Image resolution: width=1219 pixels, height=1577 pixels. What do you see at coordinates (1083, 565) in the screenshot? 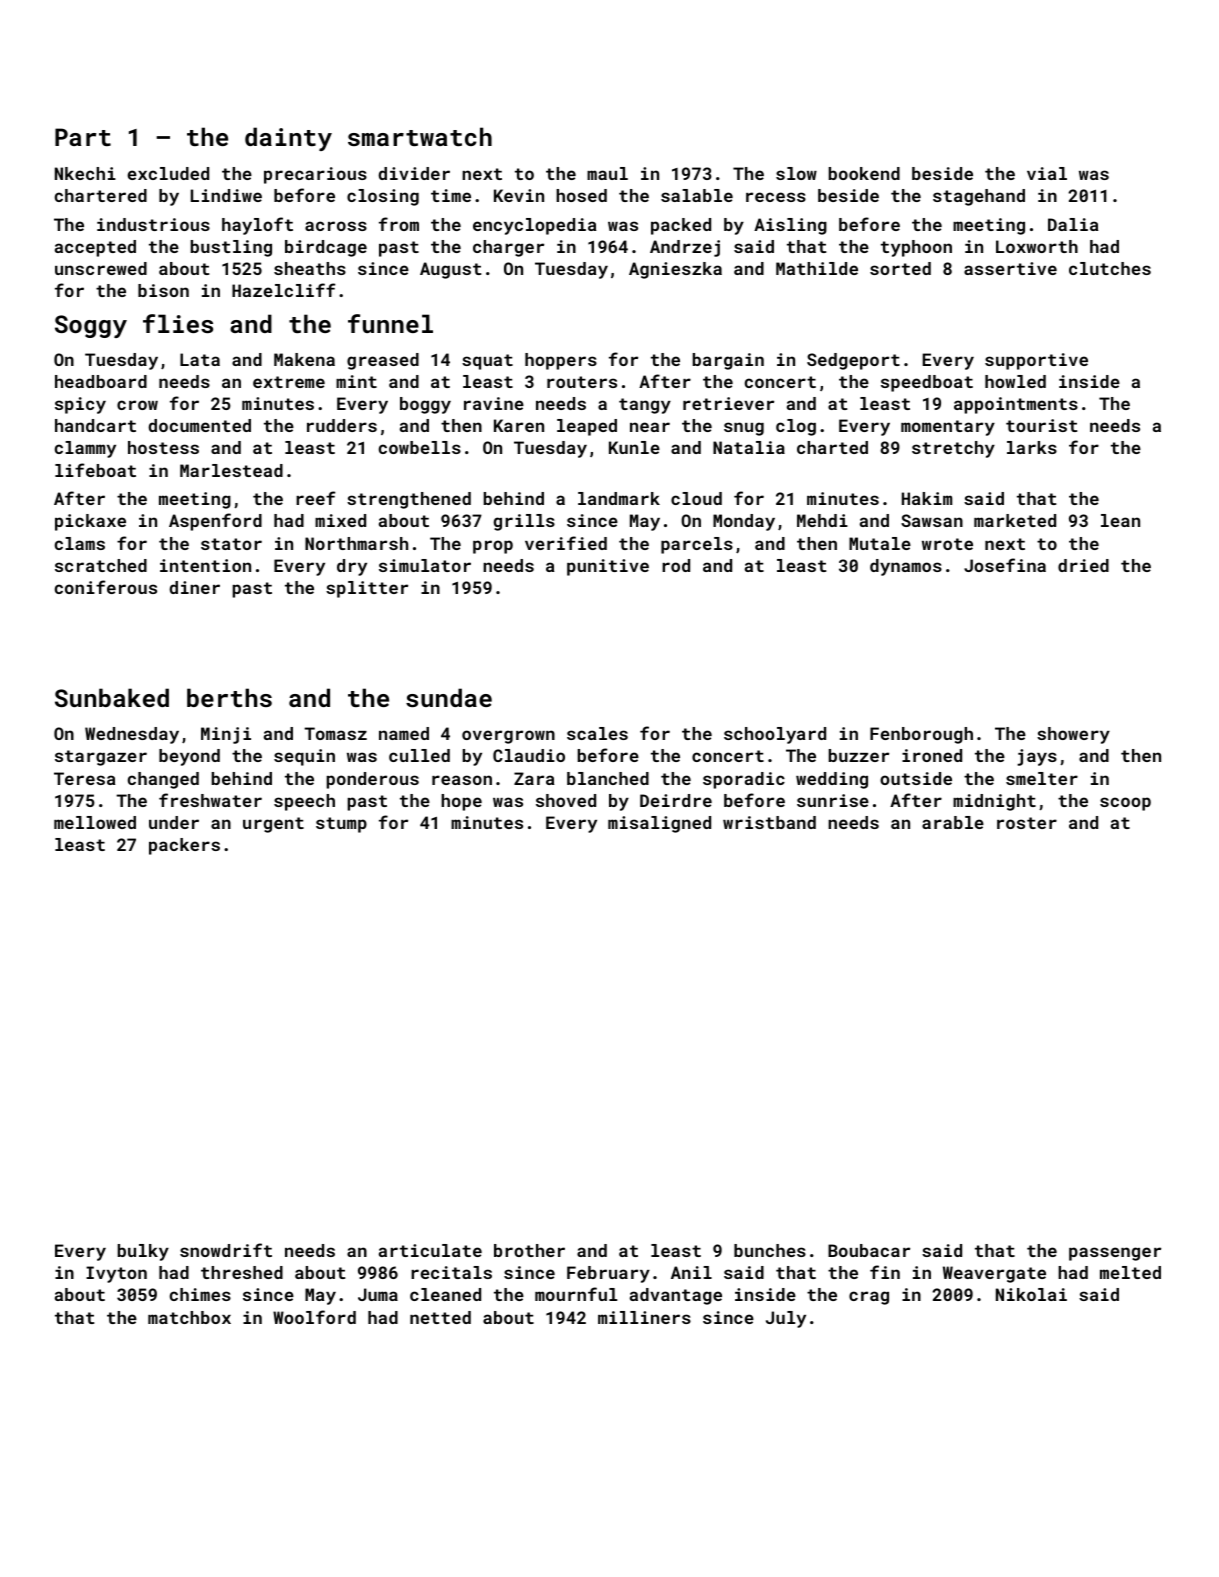
I see `dried` at bounding box center [1083, 565].
